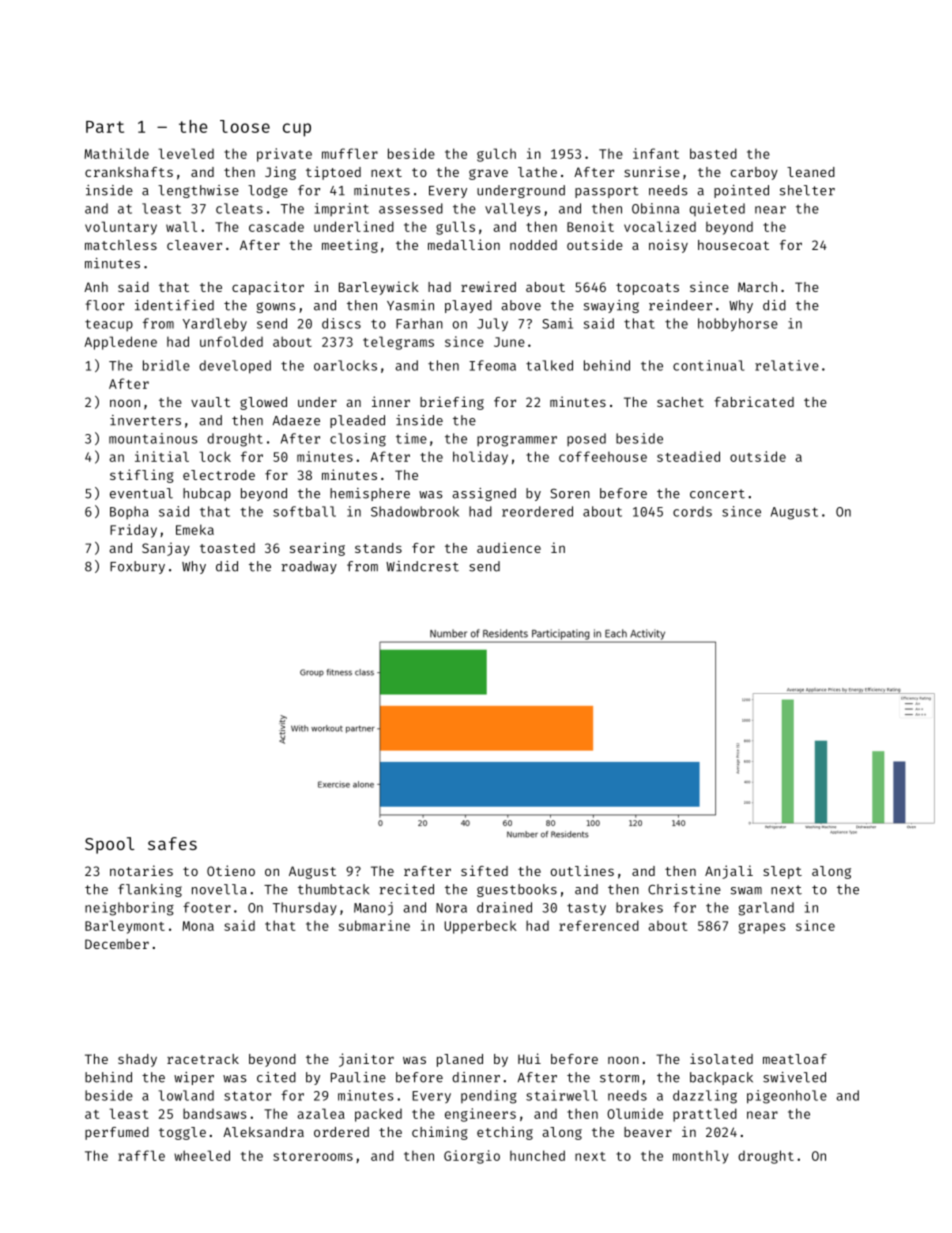 The height and width of the image is (1233, 952). Describe the element at coordinates (121, 228) in the image. I see `voluntary` at that location.
